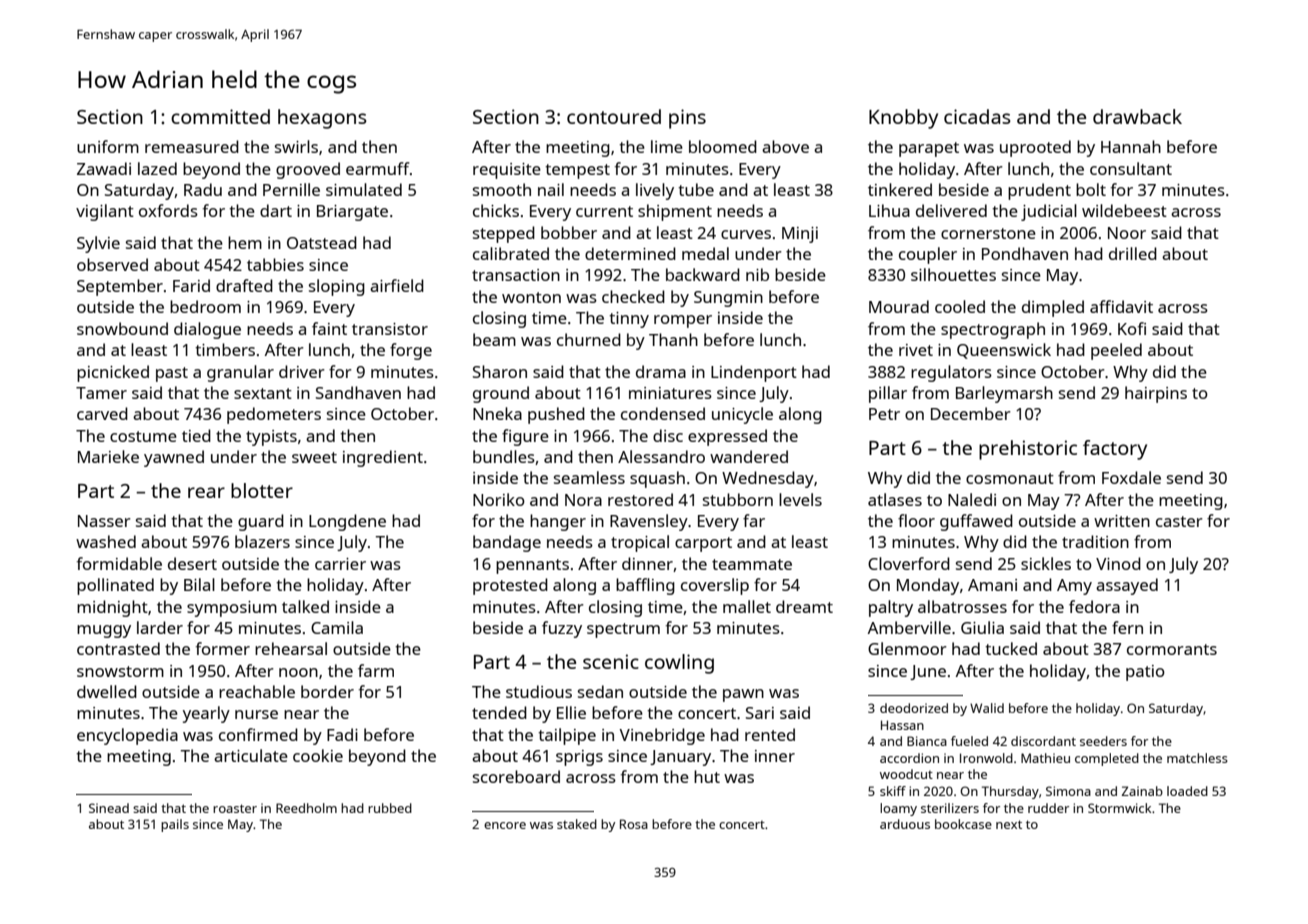  I want to click on fuzzy, so click(562, 629).
